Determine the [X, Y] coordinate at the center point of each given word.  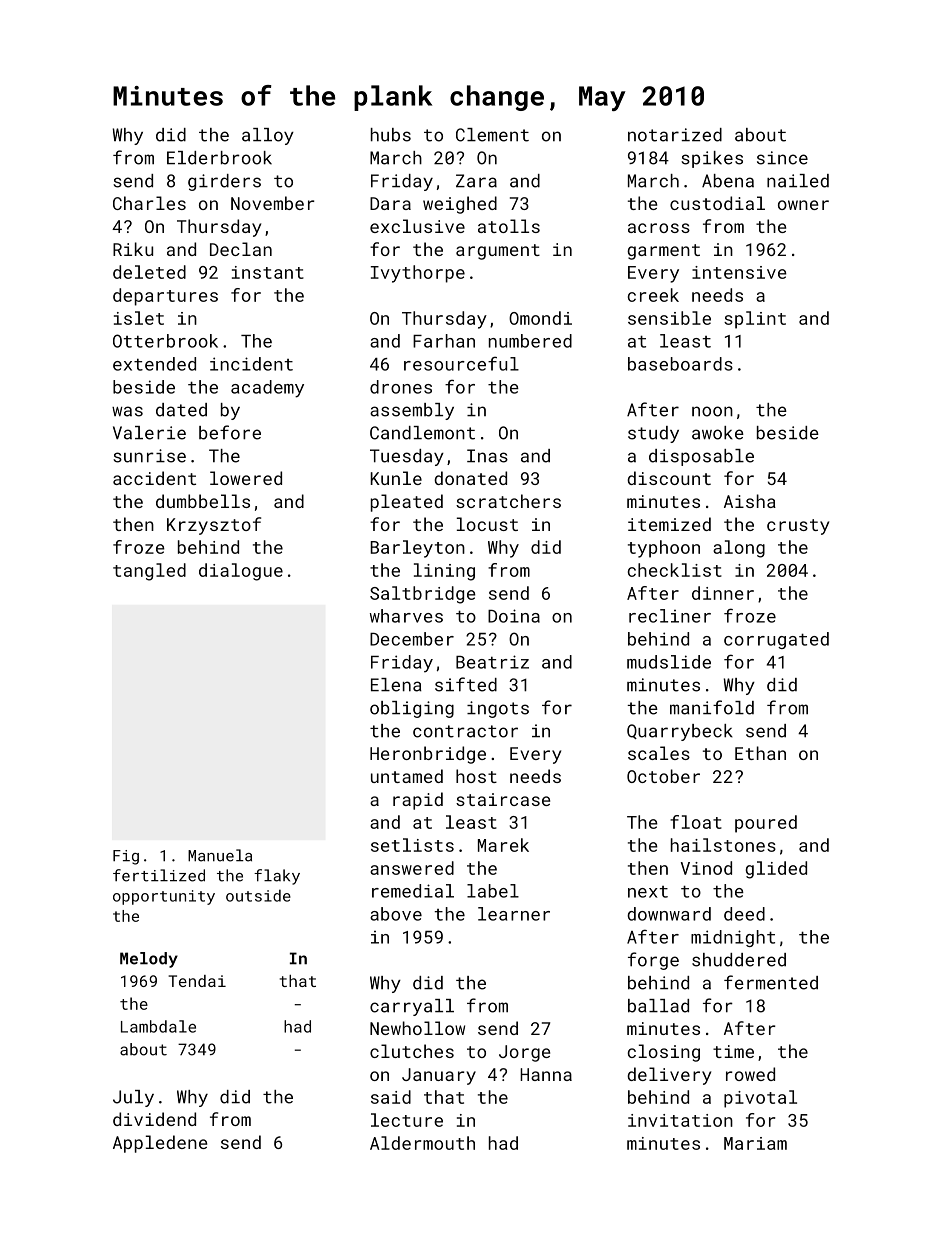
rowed [750, 1074]
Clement [492, 135]
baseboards [680, 364]
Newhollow [417, 1028]
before [230, 432]
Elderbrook [219, 158]
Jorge [524, 1053]
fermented [771, 982]
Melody [149, 960]
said [391, 1097]
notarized [675, 135]
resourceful [461, 363]
